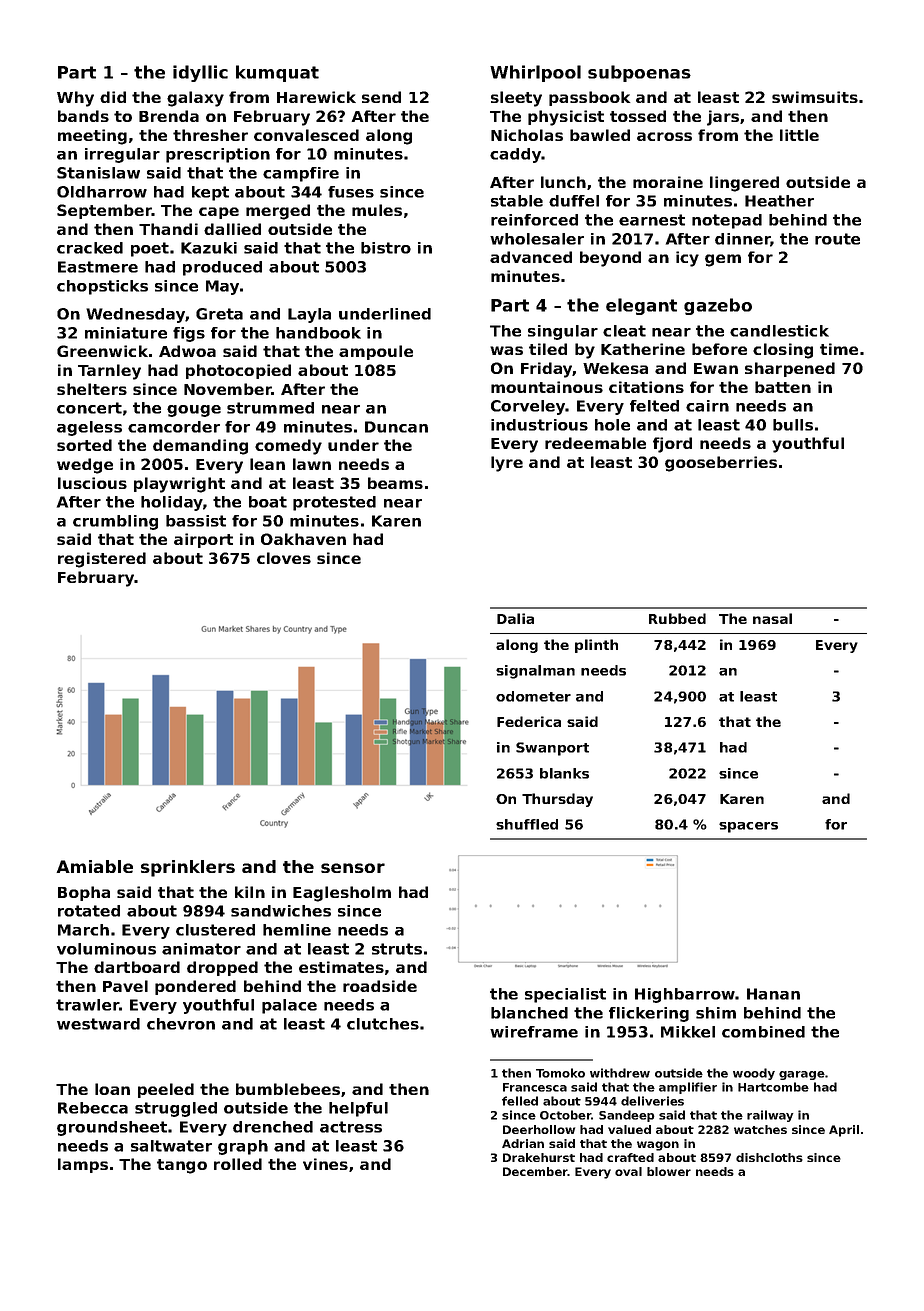 This image has height=1311, width=924. What do you see at coordinates (564, 773) in the image?
I see `blanks` at bounding box center [564, 773].
